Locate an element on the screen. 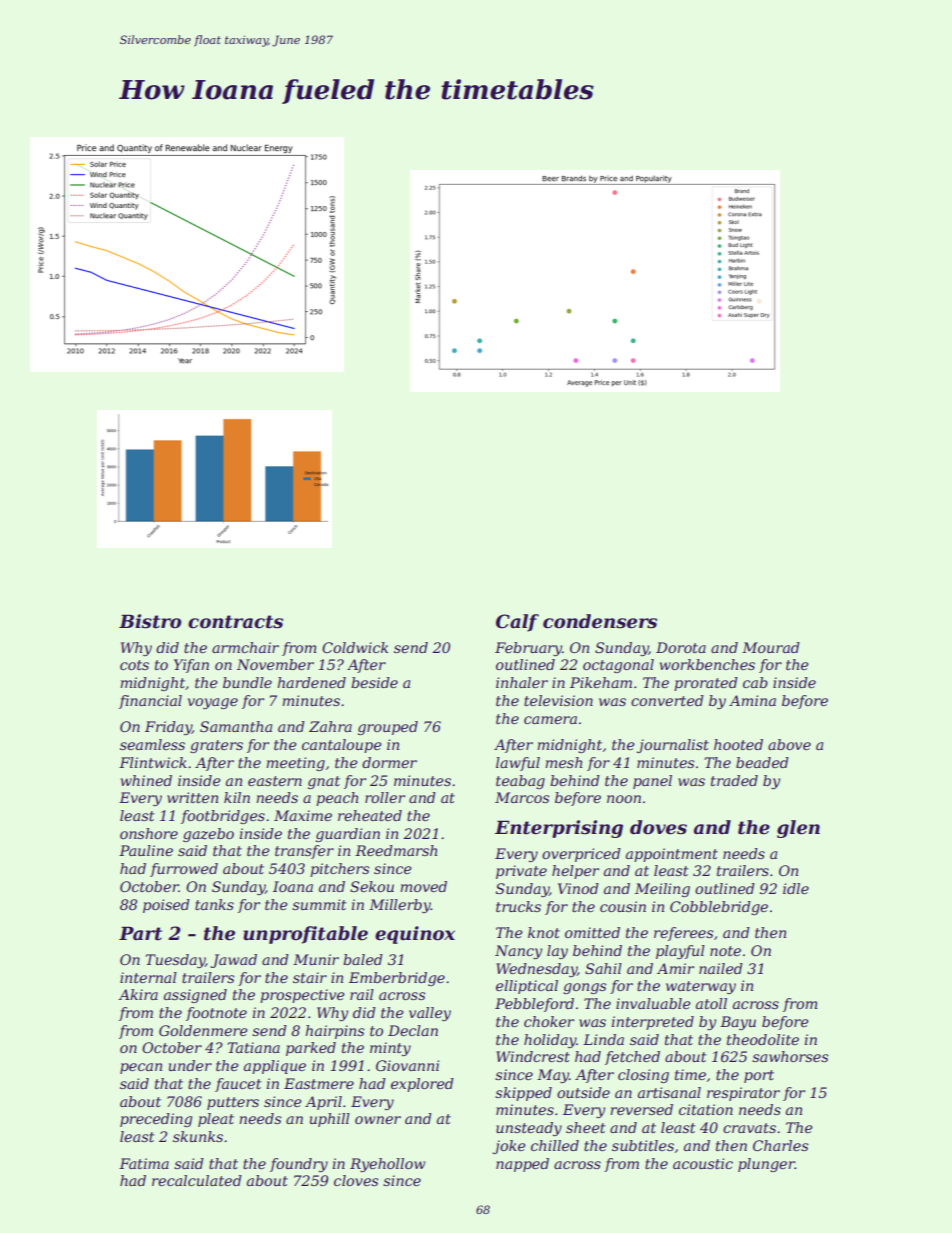 Image resolution: width=952 pixels, height=1233 pixels. lawful is located at coordinates (518, 764).
